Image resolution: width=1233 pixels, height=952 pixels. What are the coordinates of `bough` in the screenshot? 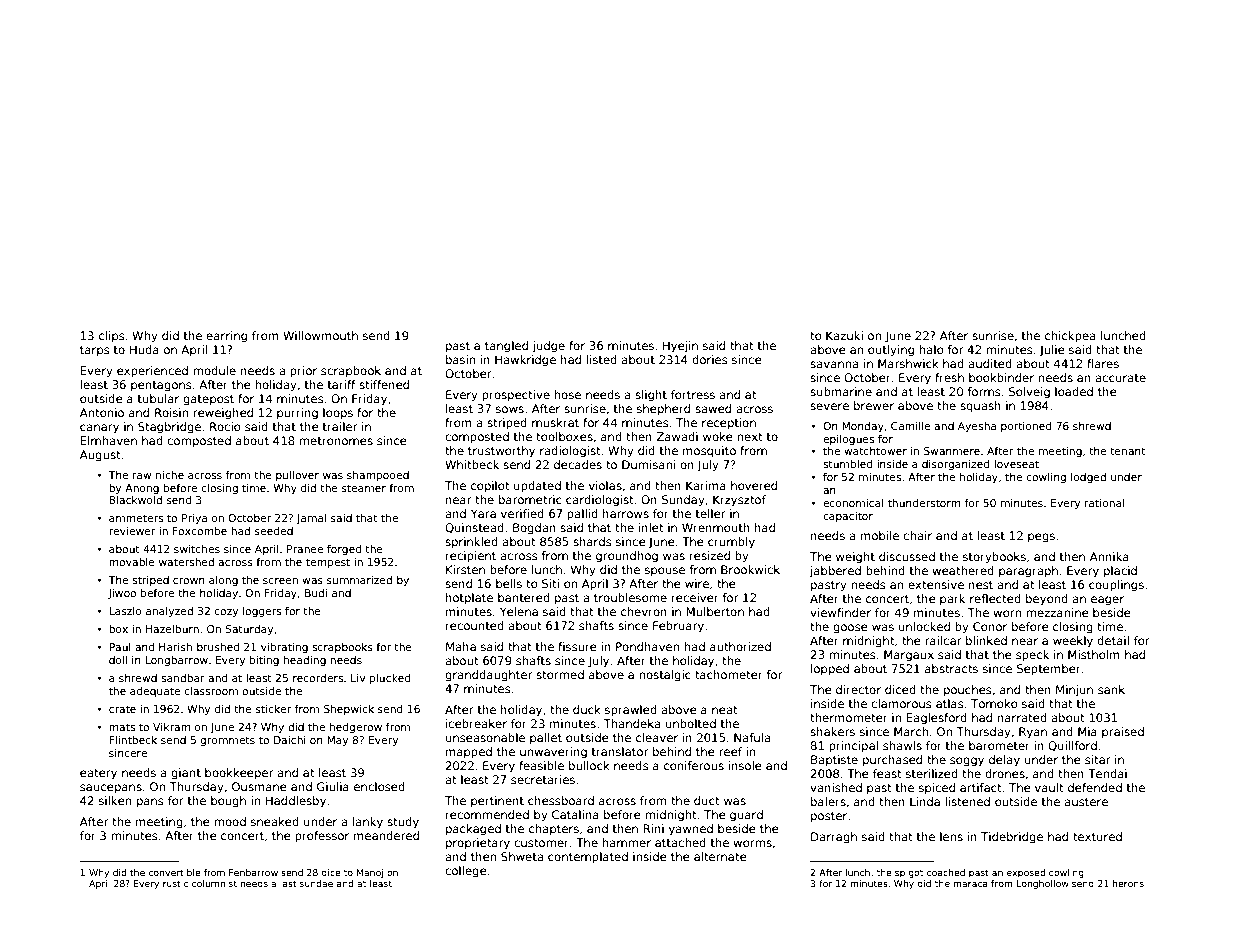 It's located at (228, 802).
